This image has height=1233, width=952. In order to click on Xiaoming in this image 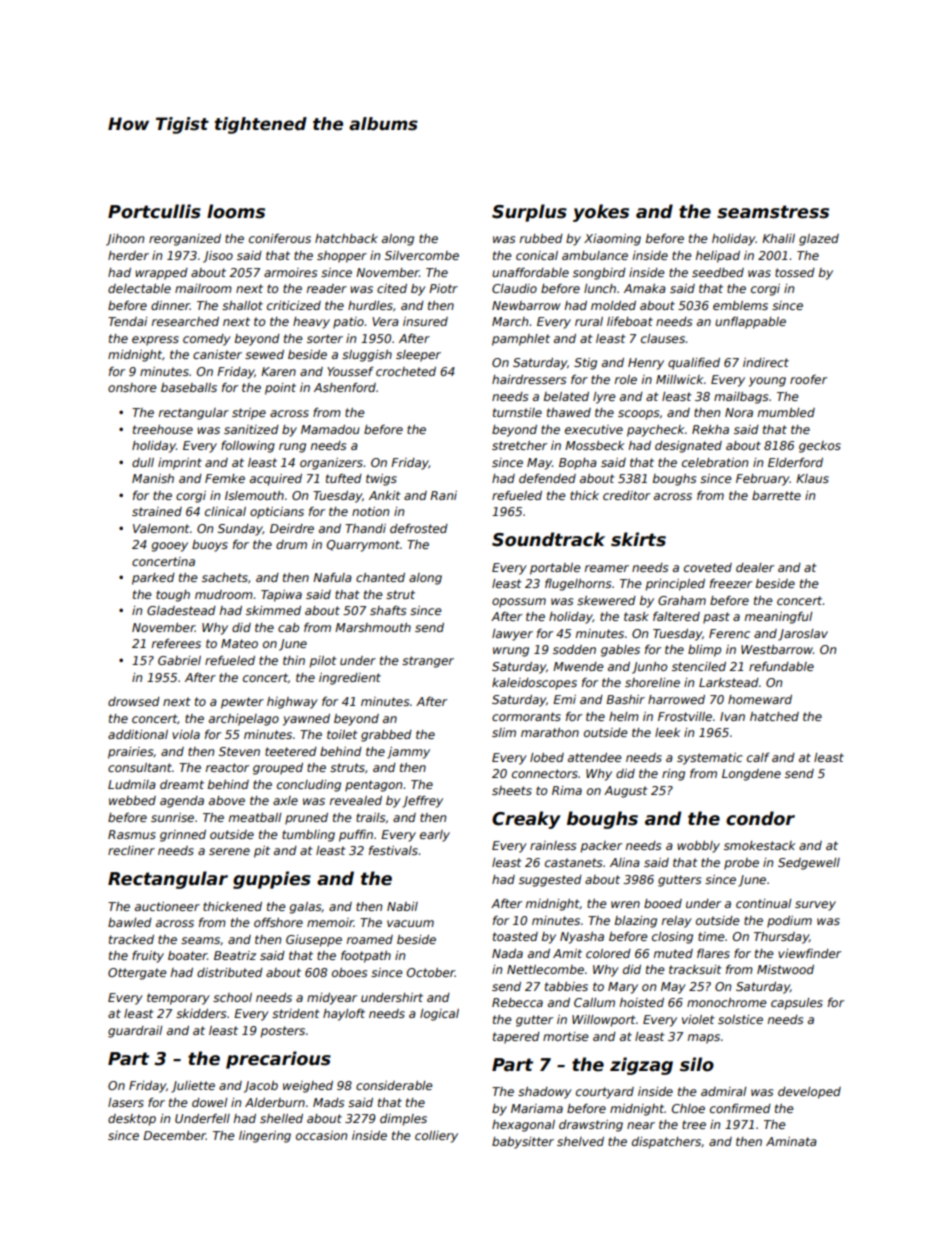, I will do `click(612, 240)`.
